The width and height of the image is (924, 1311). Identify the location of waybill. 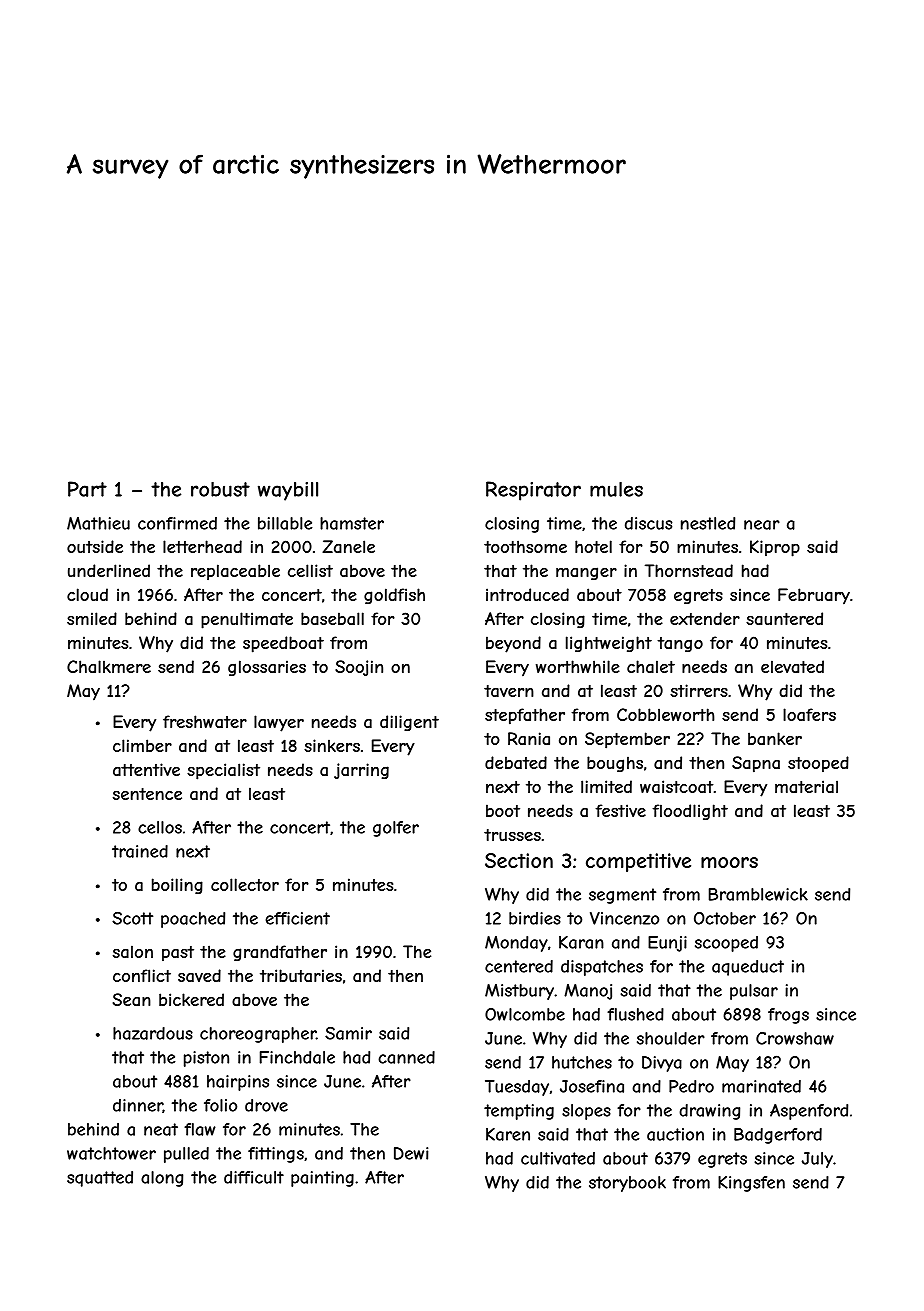
(288, 491).
